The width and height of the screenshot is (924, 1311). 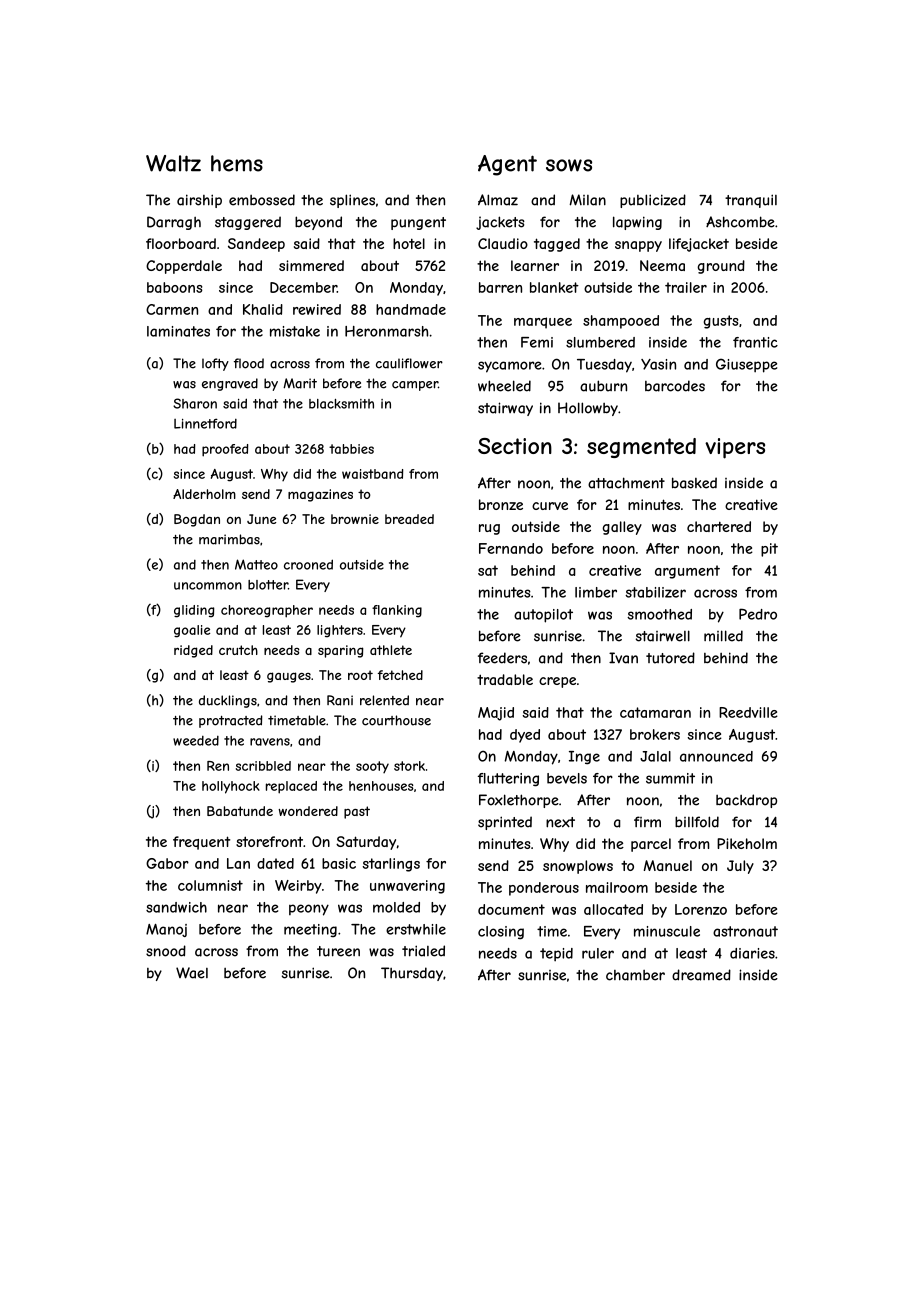 What do you see at coordinates (310, 930) in the screenshot?
I see `meeting` at bounding box center [310, 930].
